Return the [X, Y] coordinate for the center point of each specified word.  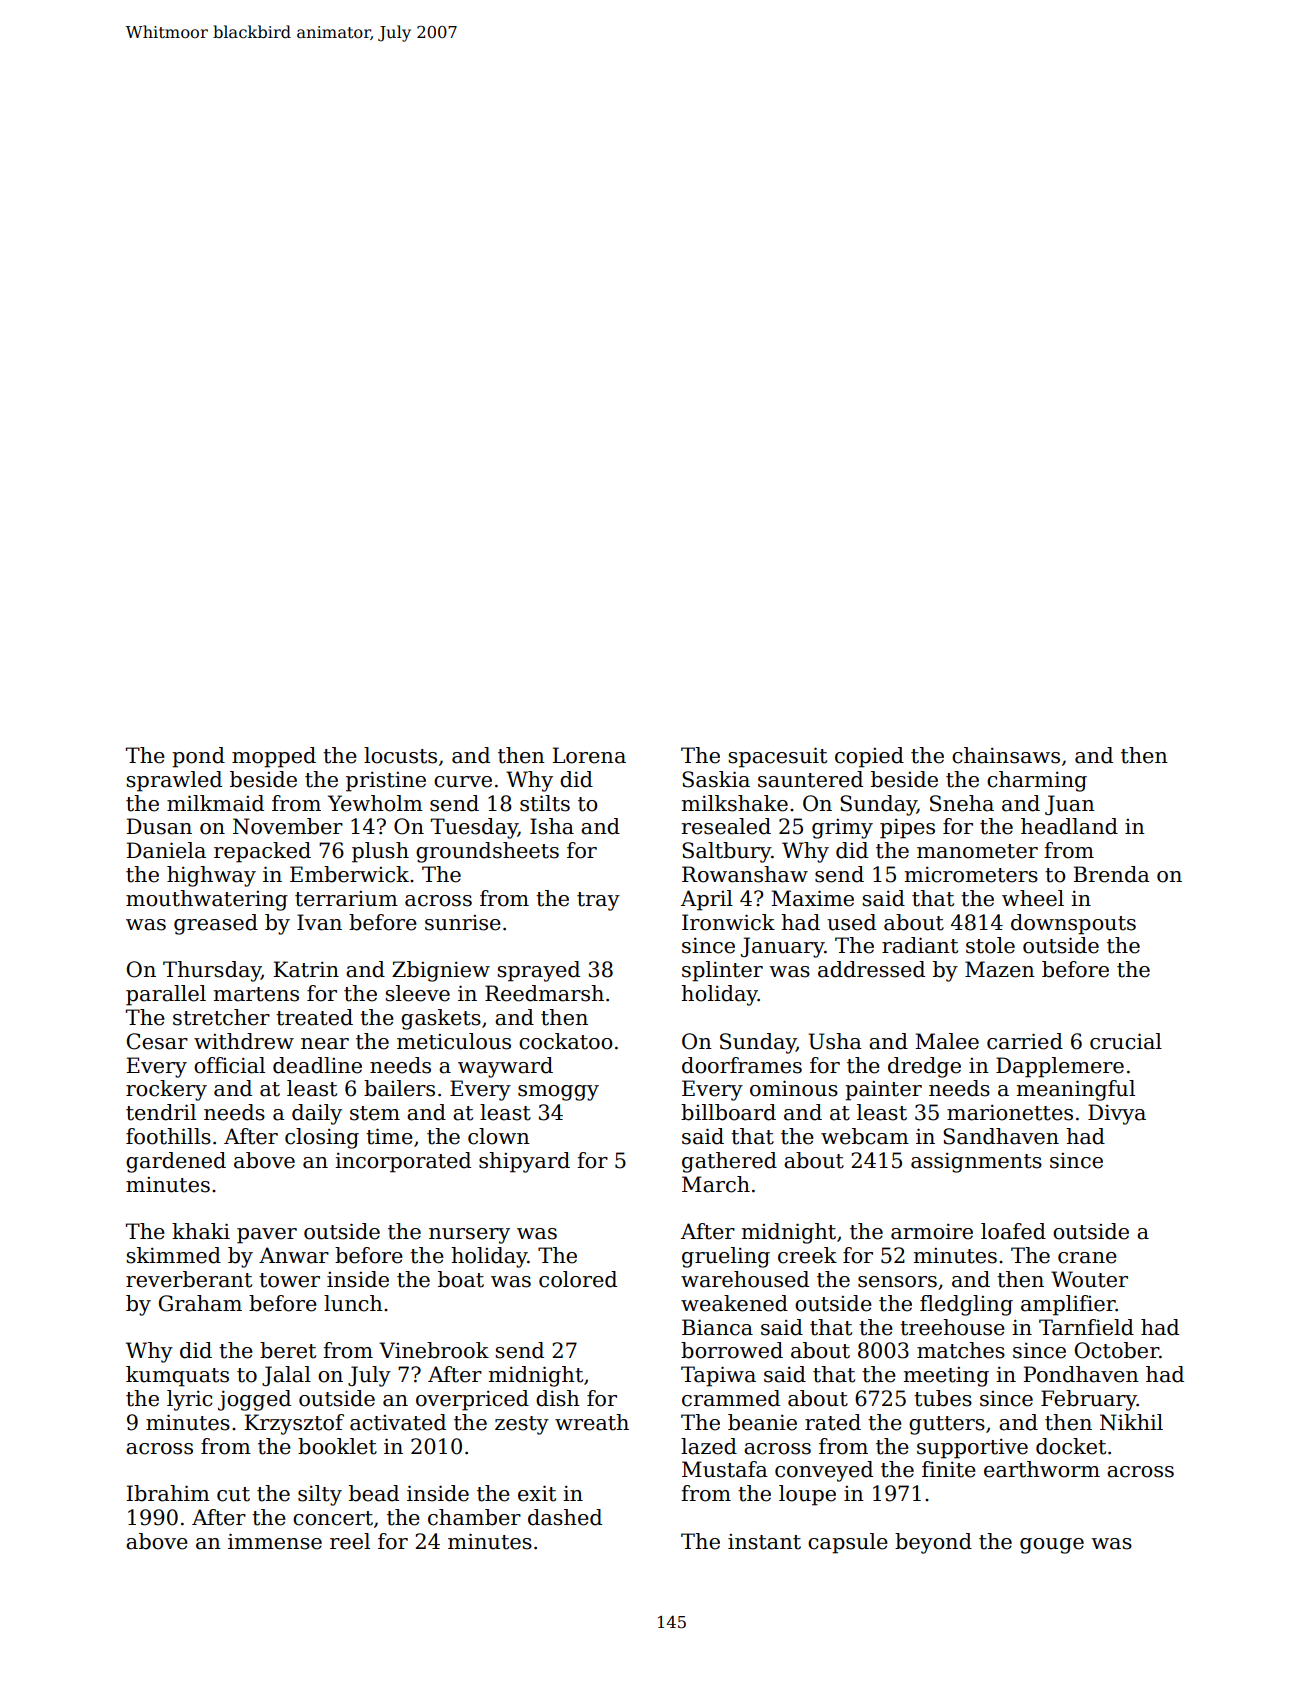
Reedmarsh [544, 993]
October [1117, 1350]
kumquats [177, 1376]
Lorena [589, 755]
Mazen [1000, 969]
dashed [565, 1517]
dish [558, 1398]
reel [350, 1541]
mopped [274, 757]
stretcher [221, 1017]
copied [869, 757]
